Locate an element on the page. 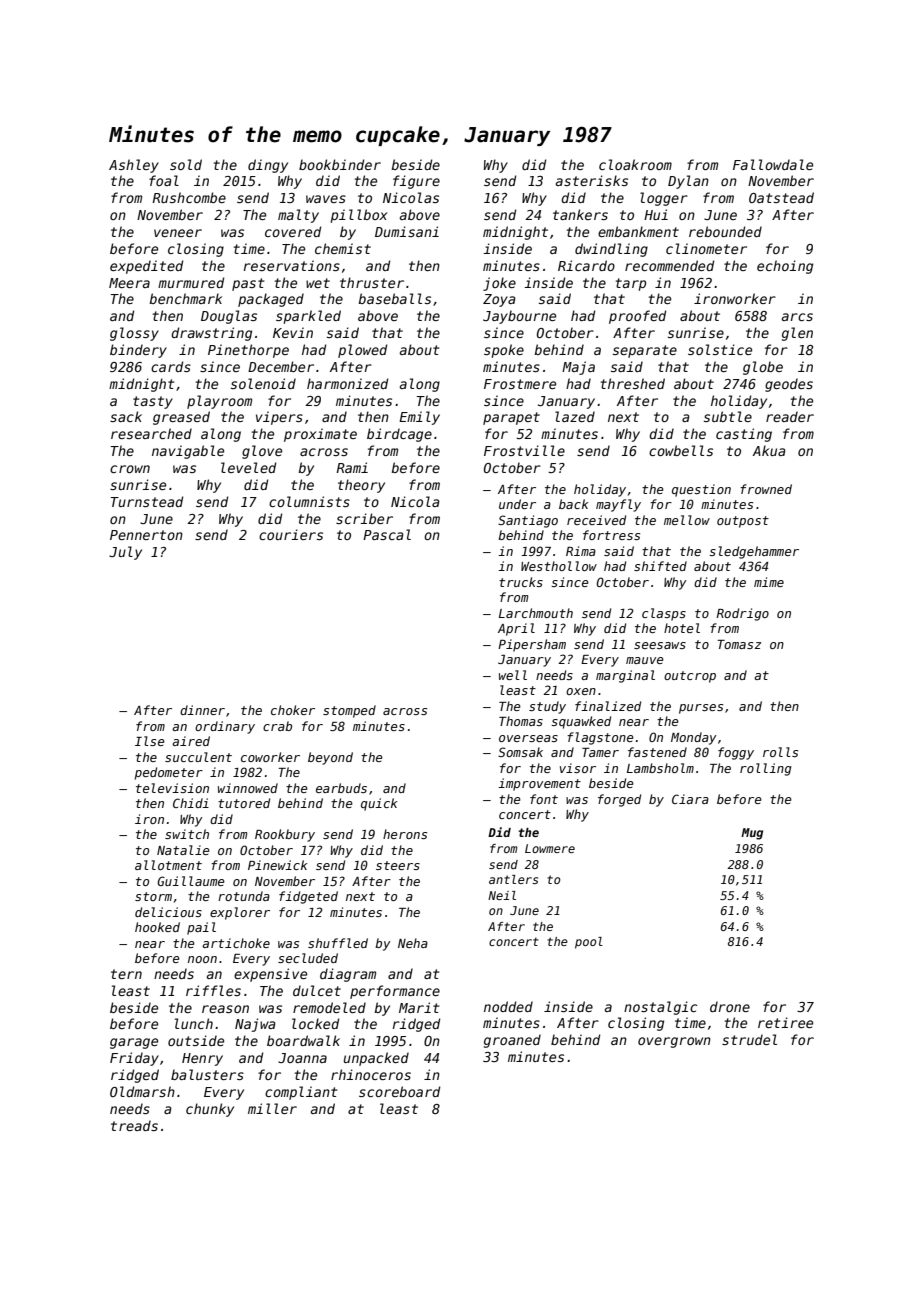 Image resolution: width=924 pixels, height=1308 pixels. Turnstead is located at coordinates (147, 501).
